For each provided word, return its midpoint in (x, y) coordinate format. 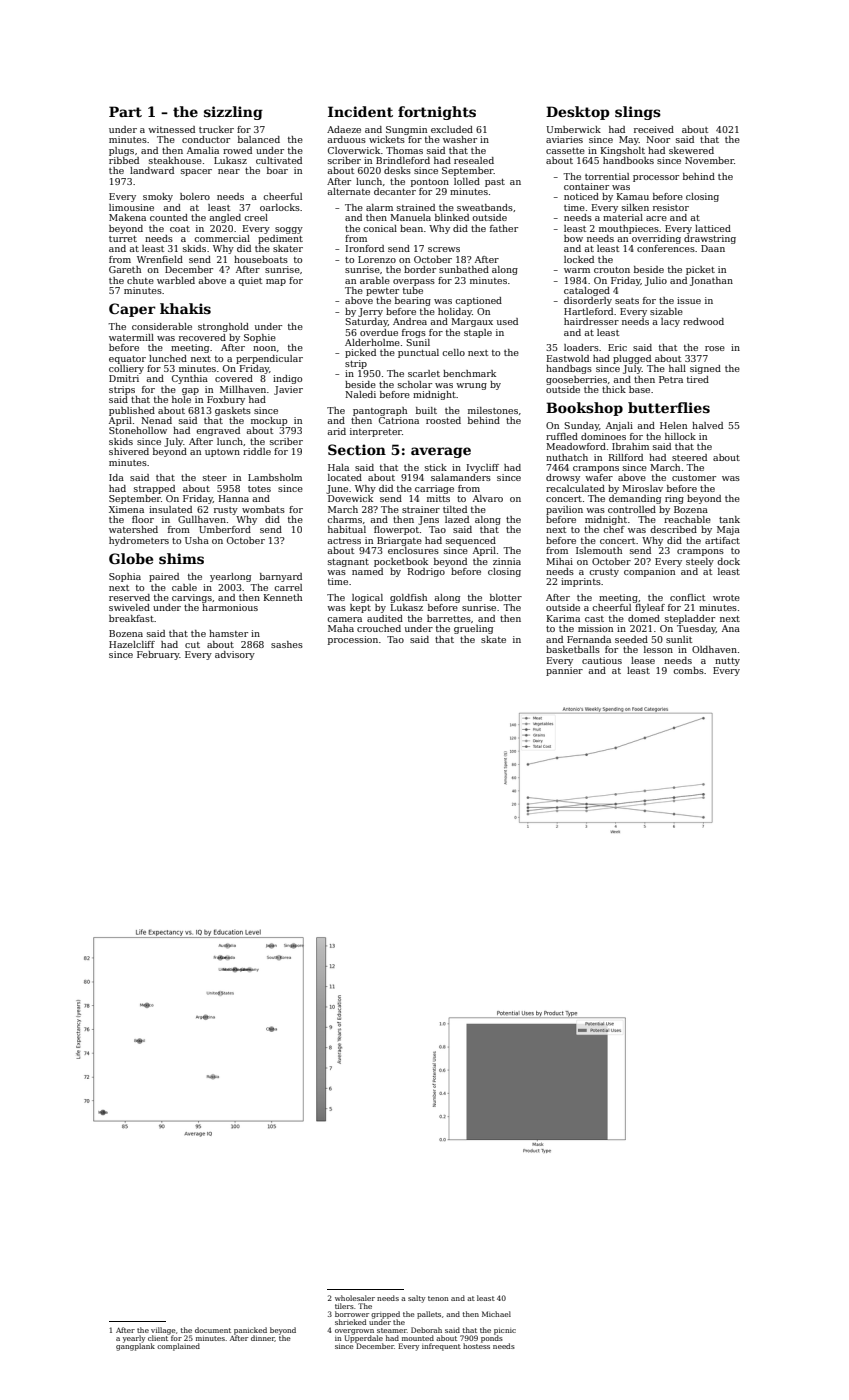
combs (688, 670)
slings (638, 113)
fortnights (437, 113)
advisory (235, 655)
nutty (727, 662)
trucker (216, 129)
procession (353, 640)
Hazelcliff (132, 644)
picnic (505, 1332)
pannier (564, 671)
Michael (496, 1314)
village (163, 1331)
